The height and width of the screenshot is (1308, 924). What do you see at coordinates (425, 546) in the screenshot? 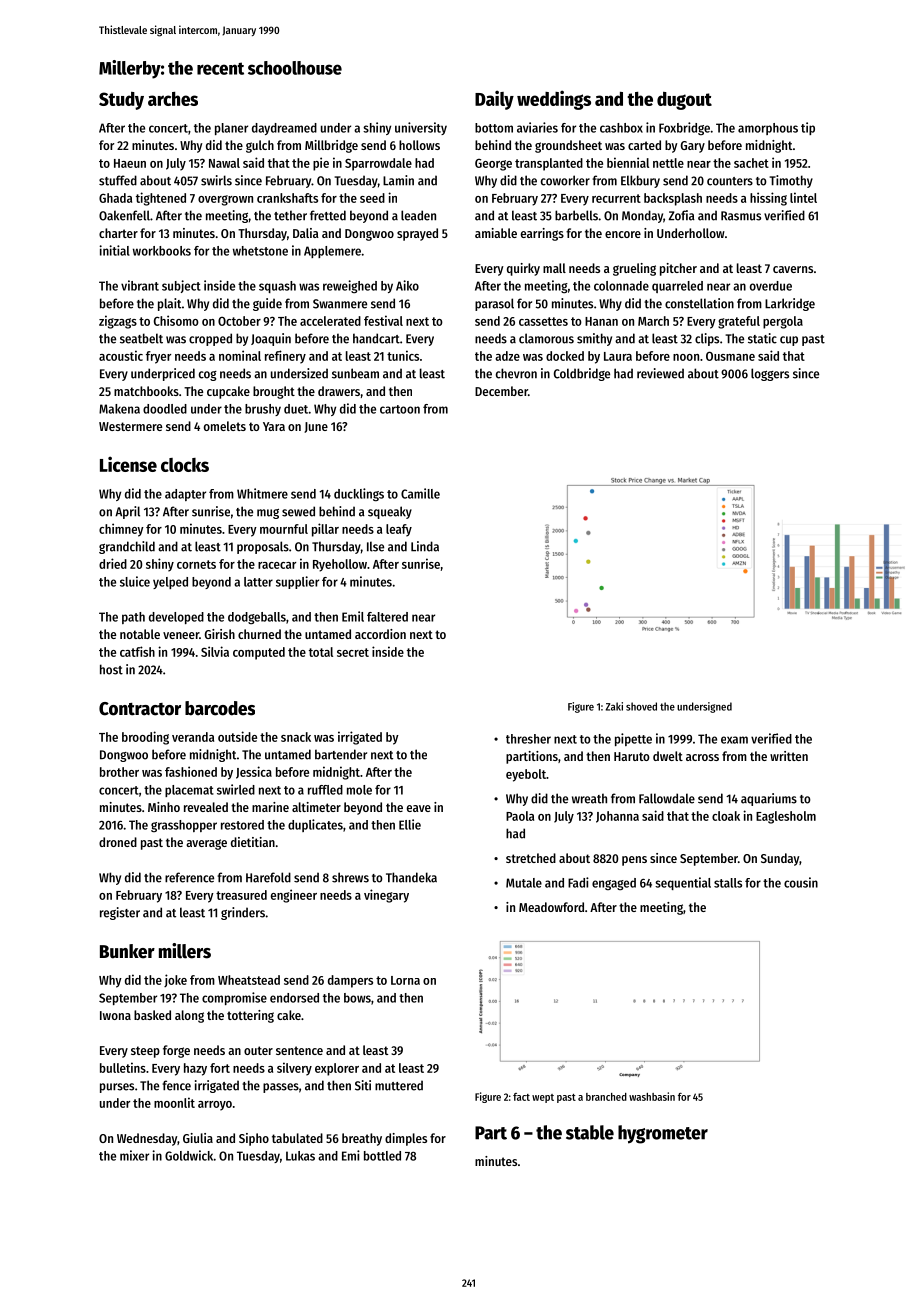
I see `Linda` at bounding box center [425, 546].
